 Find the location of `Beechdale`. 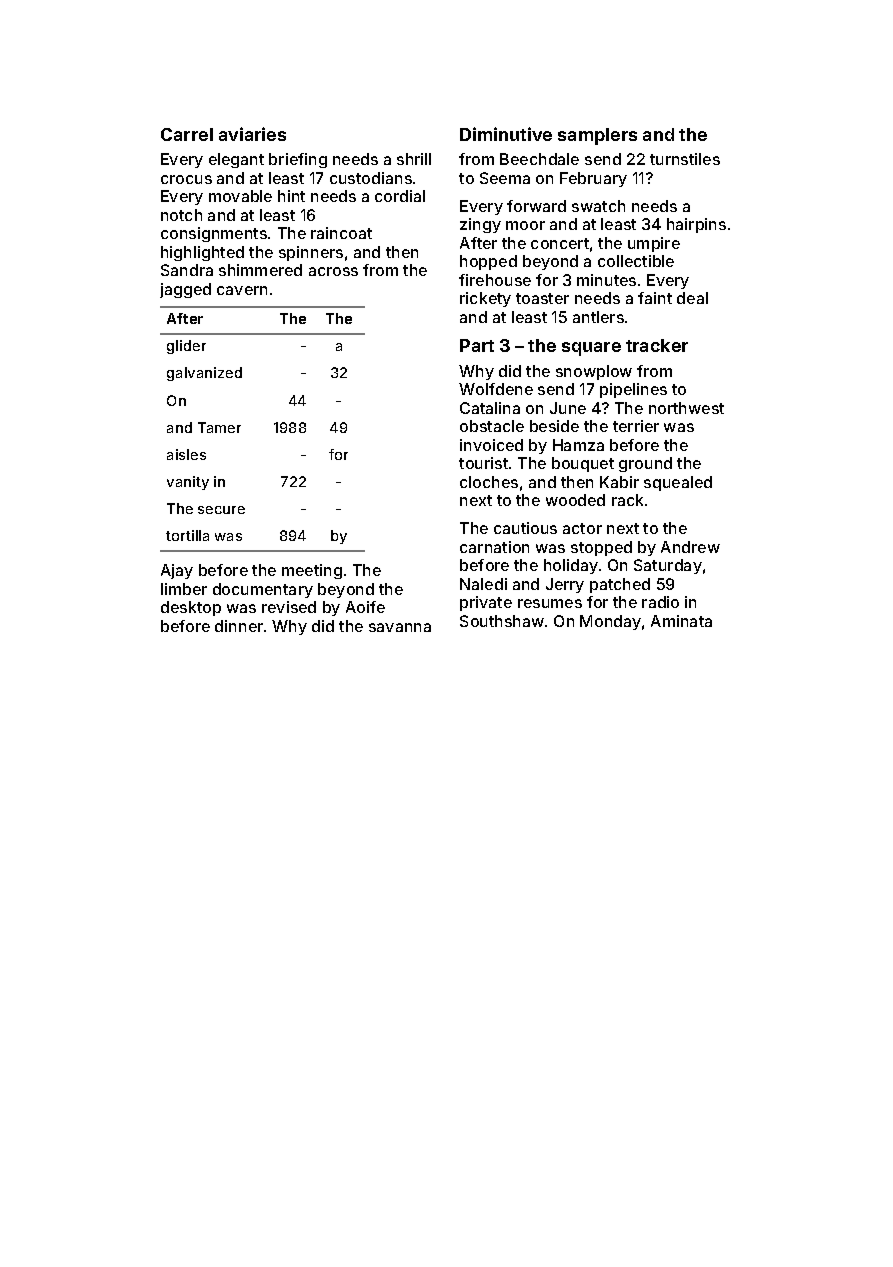

Beechdale is located at coordinates (539, 159).
